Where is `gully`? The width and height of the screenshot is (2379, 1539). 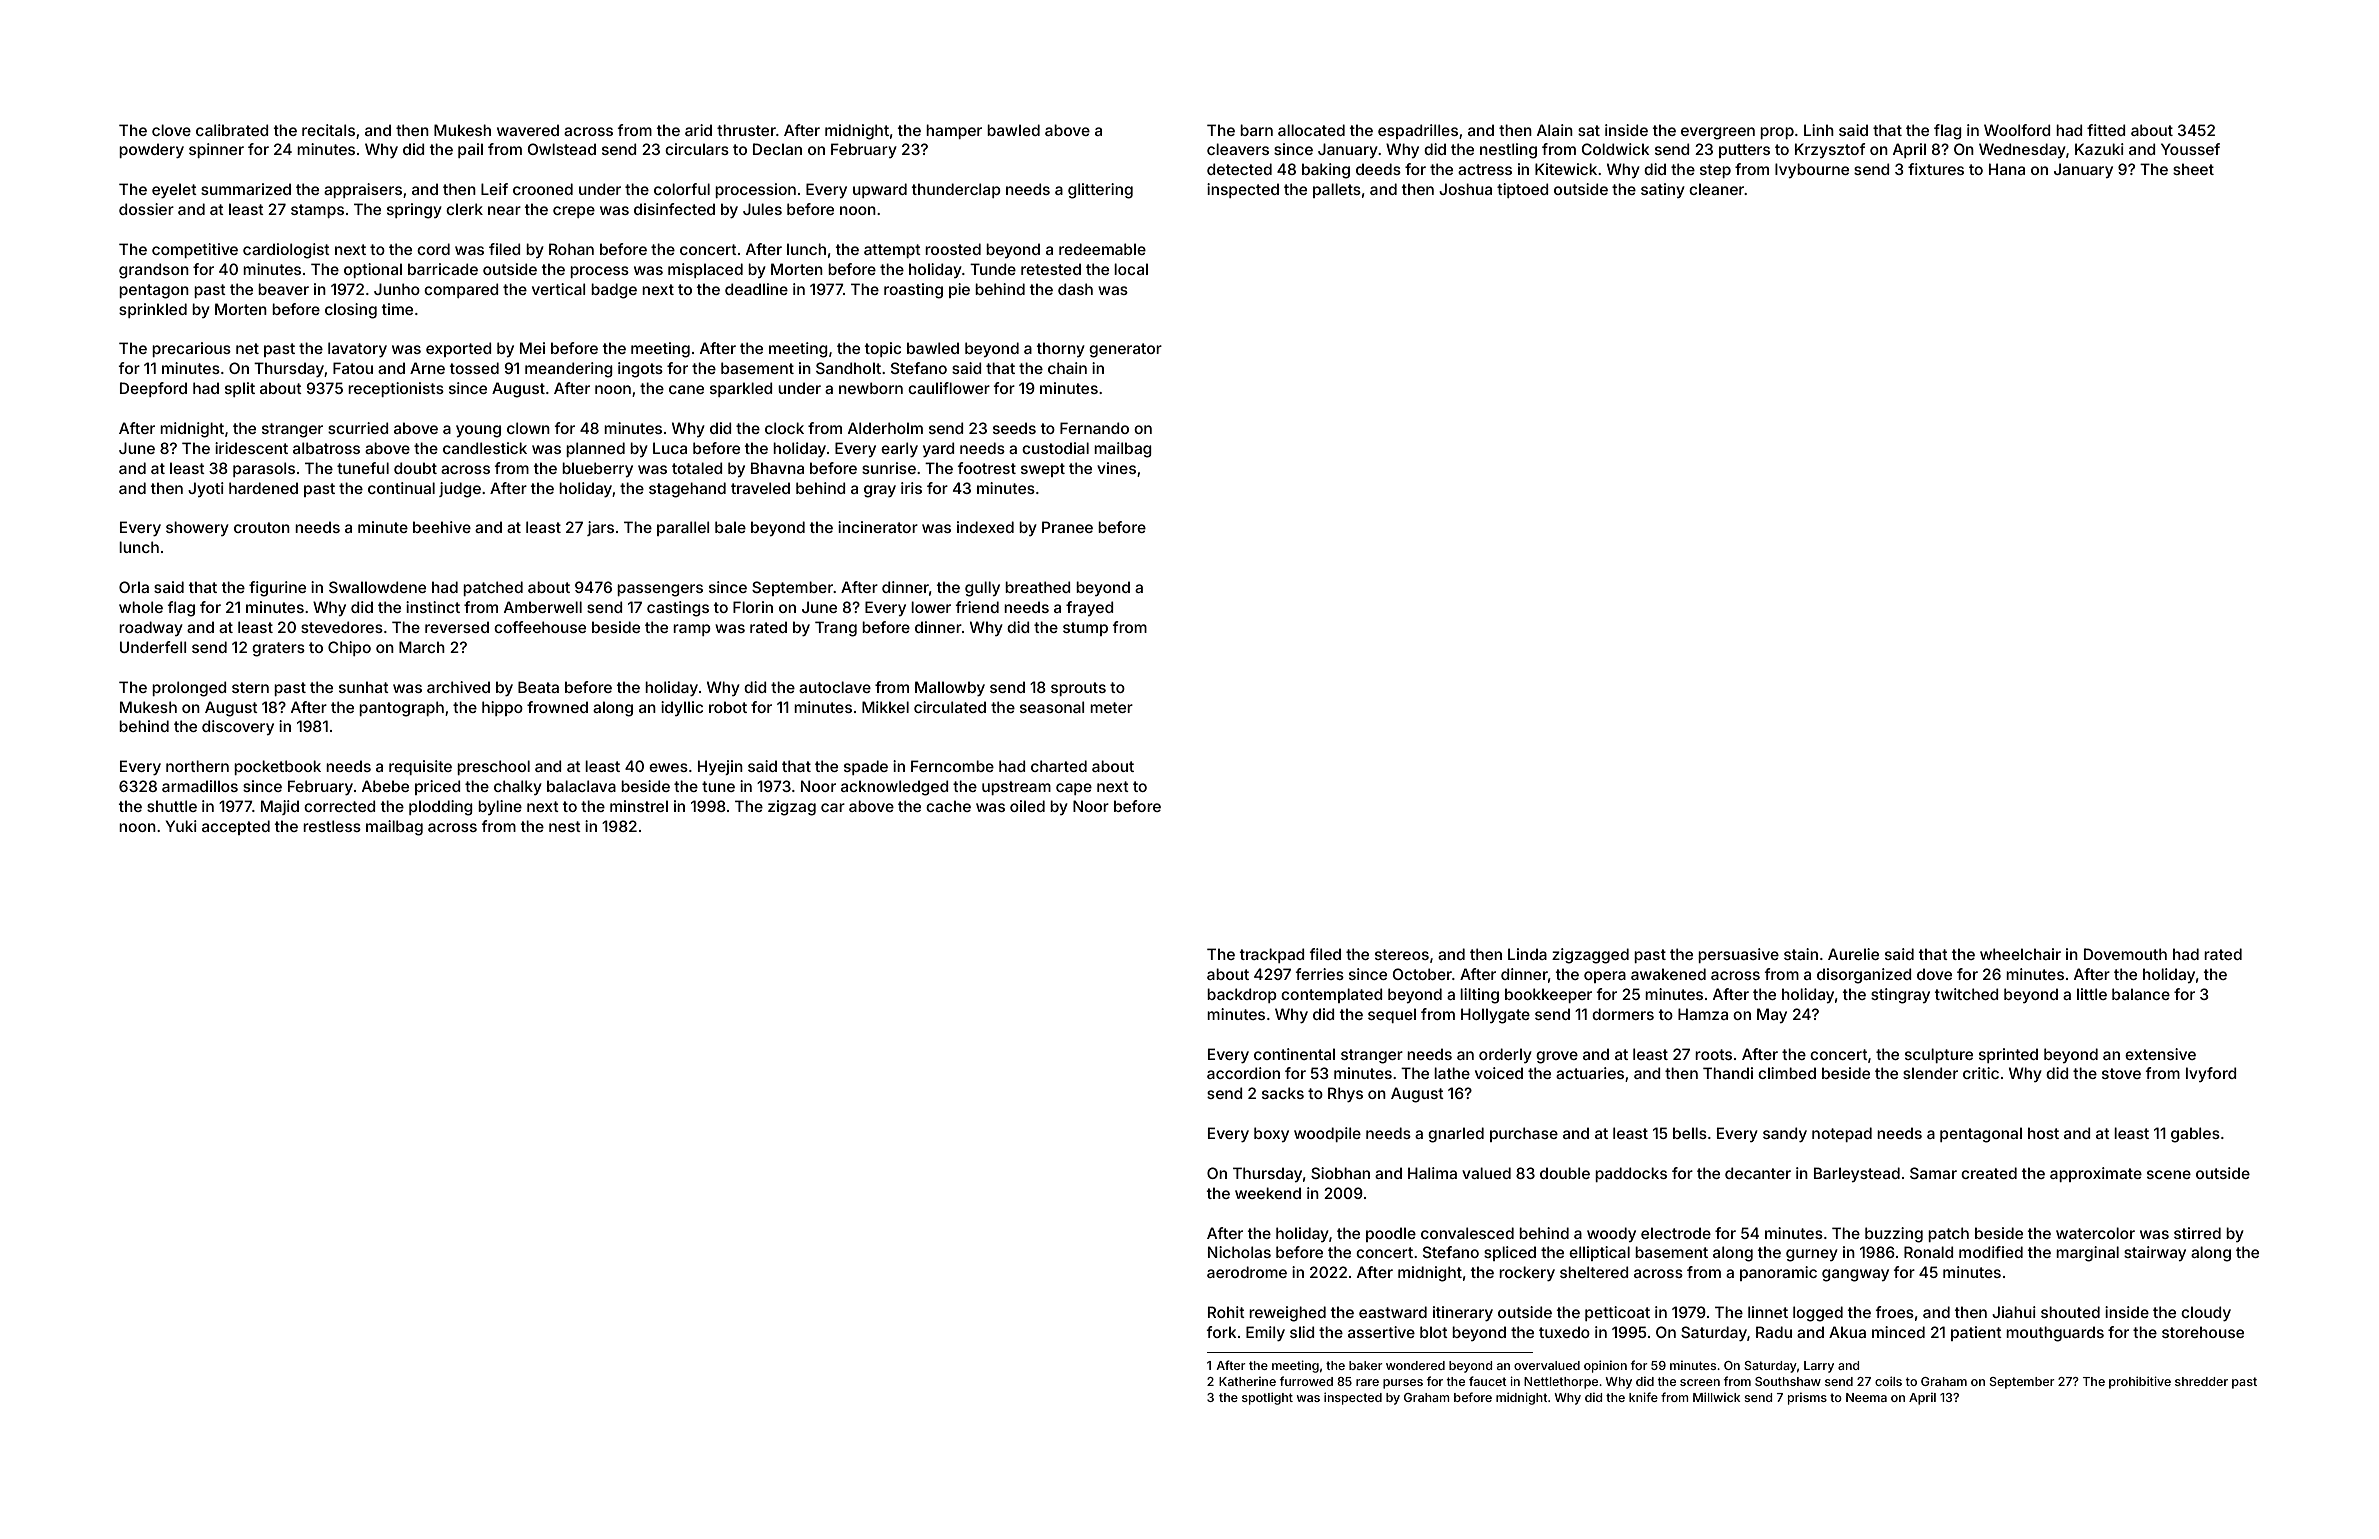 gully is located at coordinates (982, 589).
